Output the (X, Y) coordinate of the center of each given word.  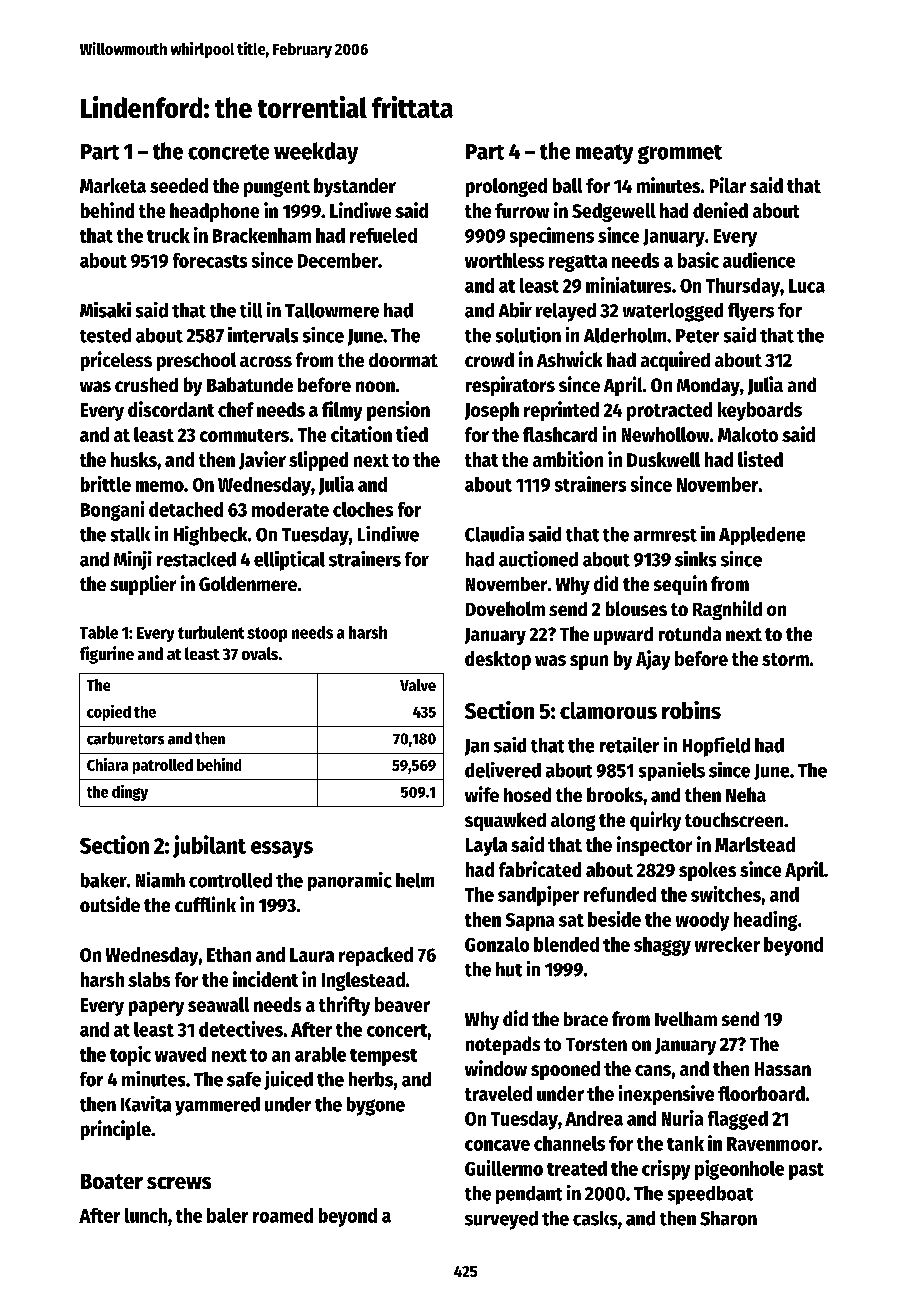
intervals (263, 335)
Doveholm (505, 608)
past (806, 1171)
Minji (133, 560)
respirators (510, 386)
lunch (146, 1215)
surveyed (501, 1220)
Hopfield (716, 747)
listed (760, 459)
